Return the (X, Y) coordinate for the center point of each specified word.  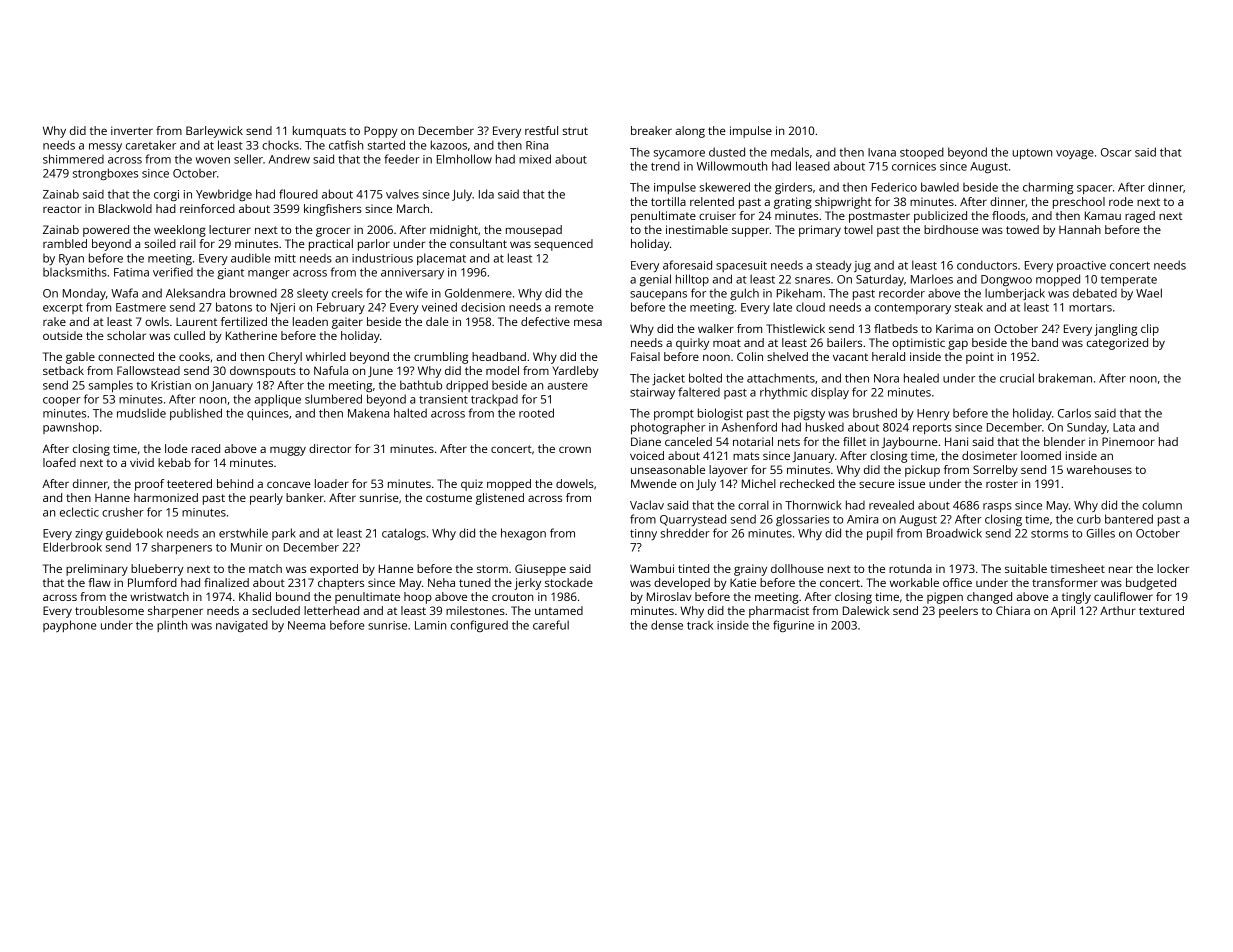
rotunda (910, 568)
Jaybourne (910, 443)
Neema (306, 625)
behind (235, 483)
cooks (194, 356)
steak (969, 307)
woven (213, 160)
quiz (472, 485)
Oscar (1116, 152)
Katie (743, 582)
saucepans (658, 295)
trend (665, 166)
